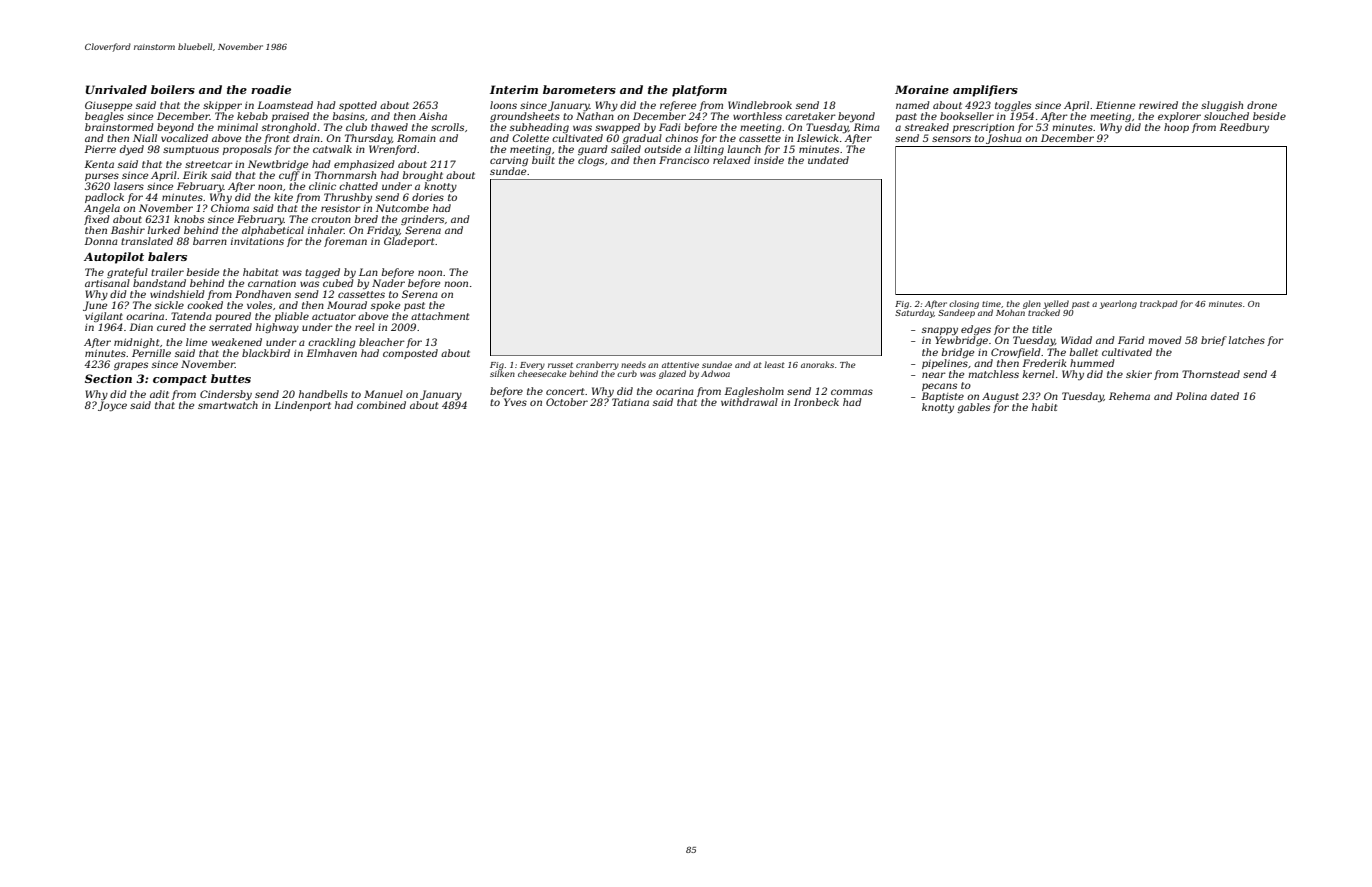  I want to click on needs, so click(633, 364).
